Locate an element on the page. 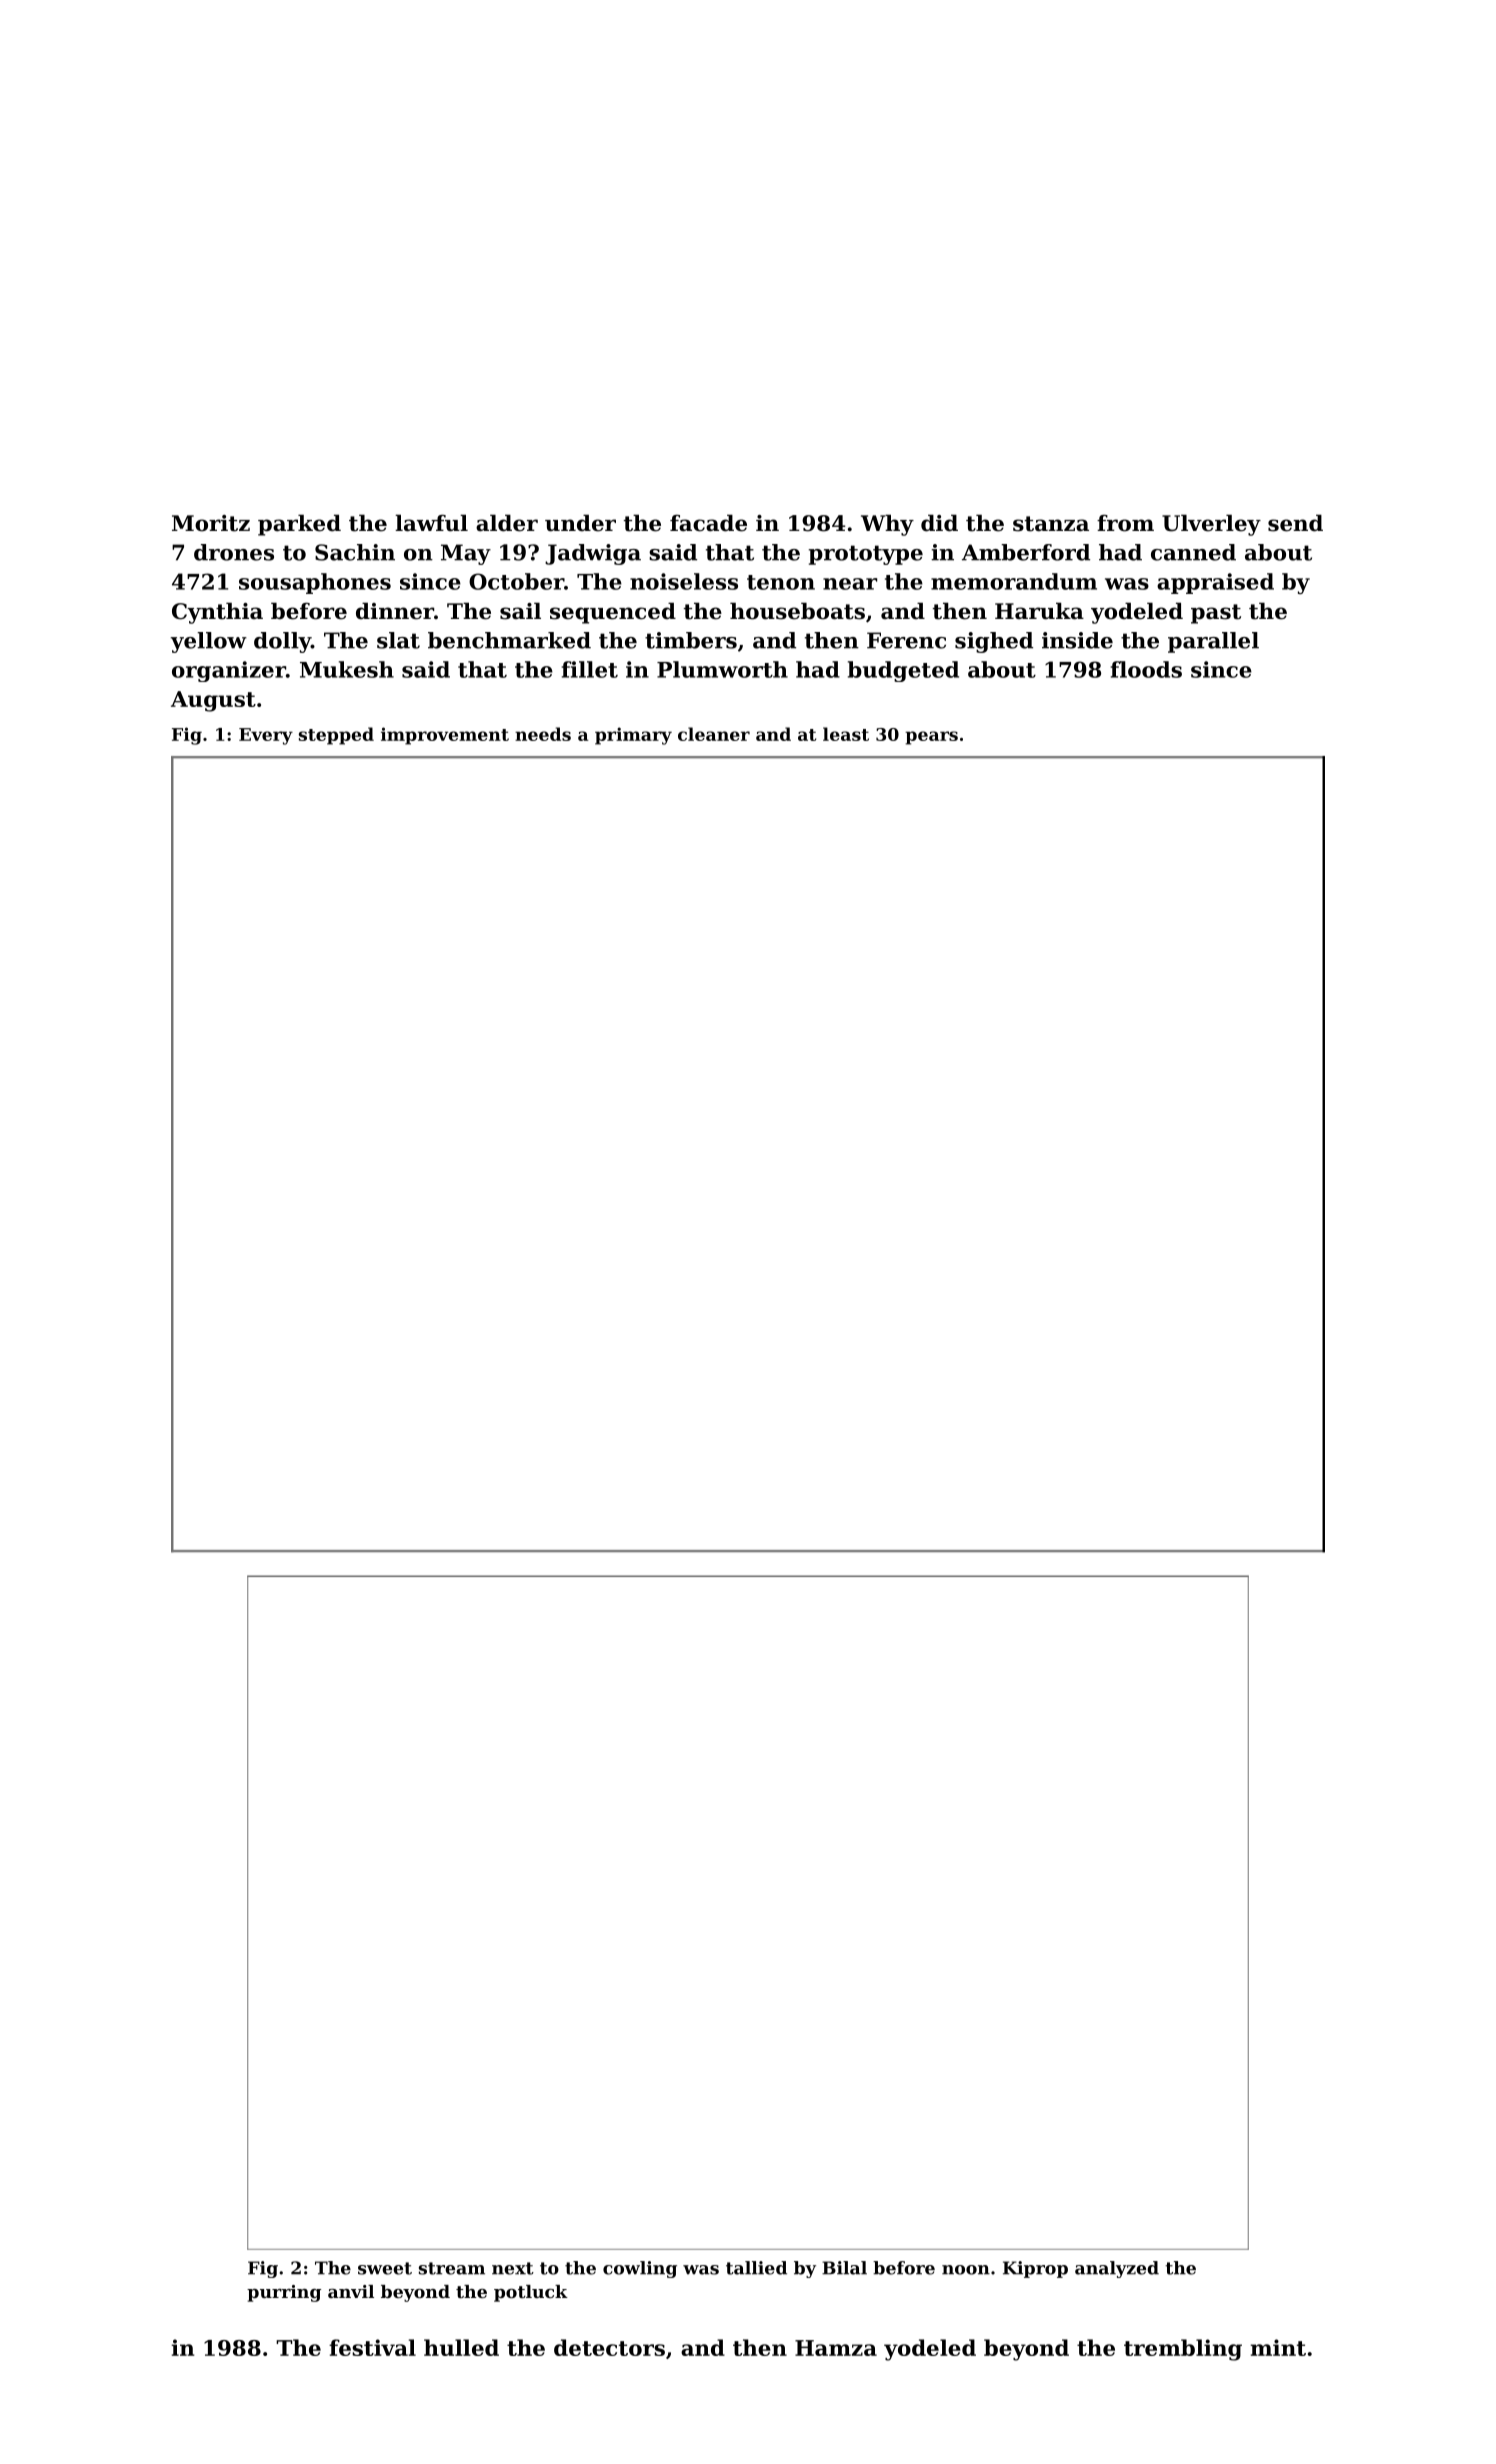  parallel is located at coordinates (1213, 642).
